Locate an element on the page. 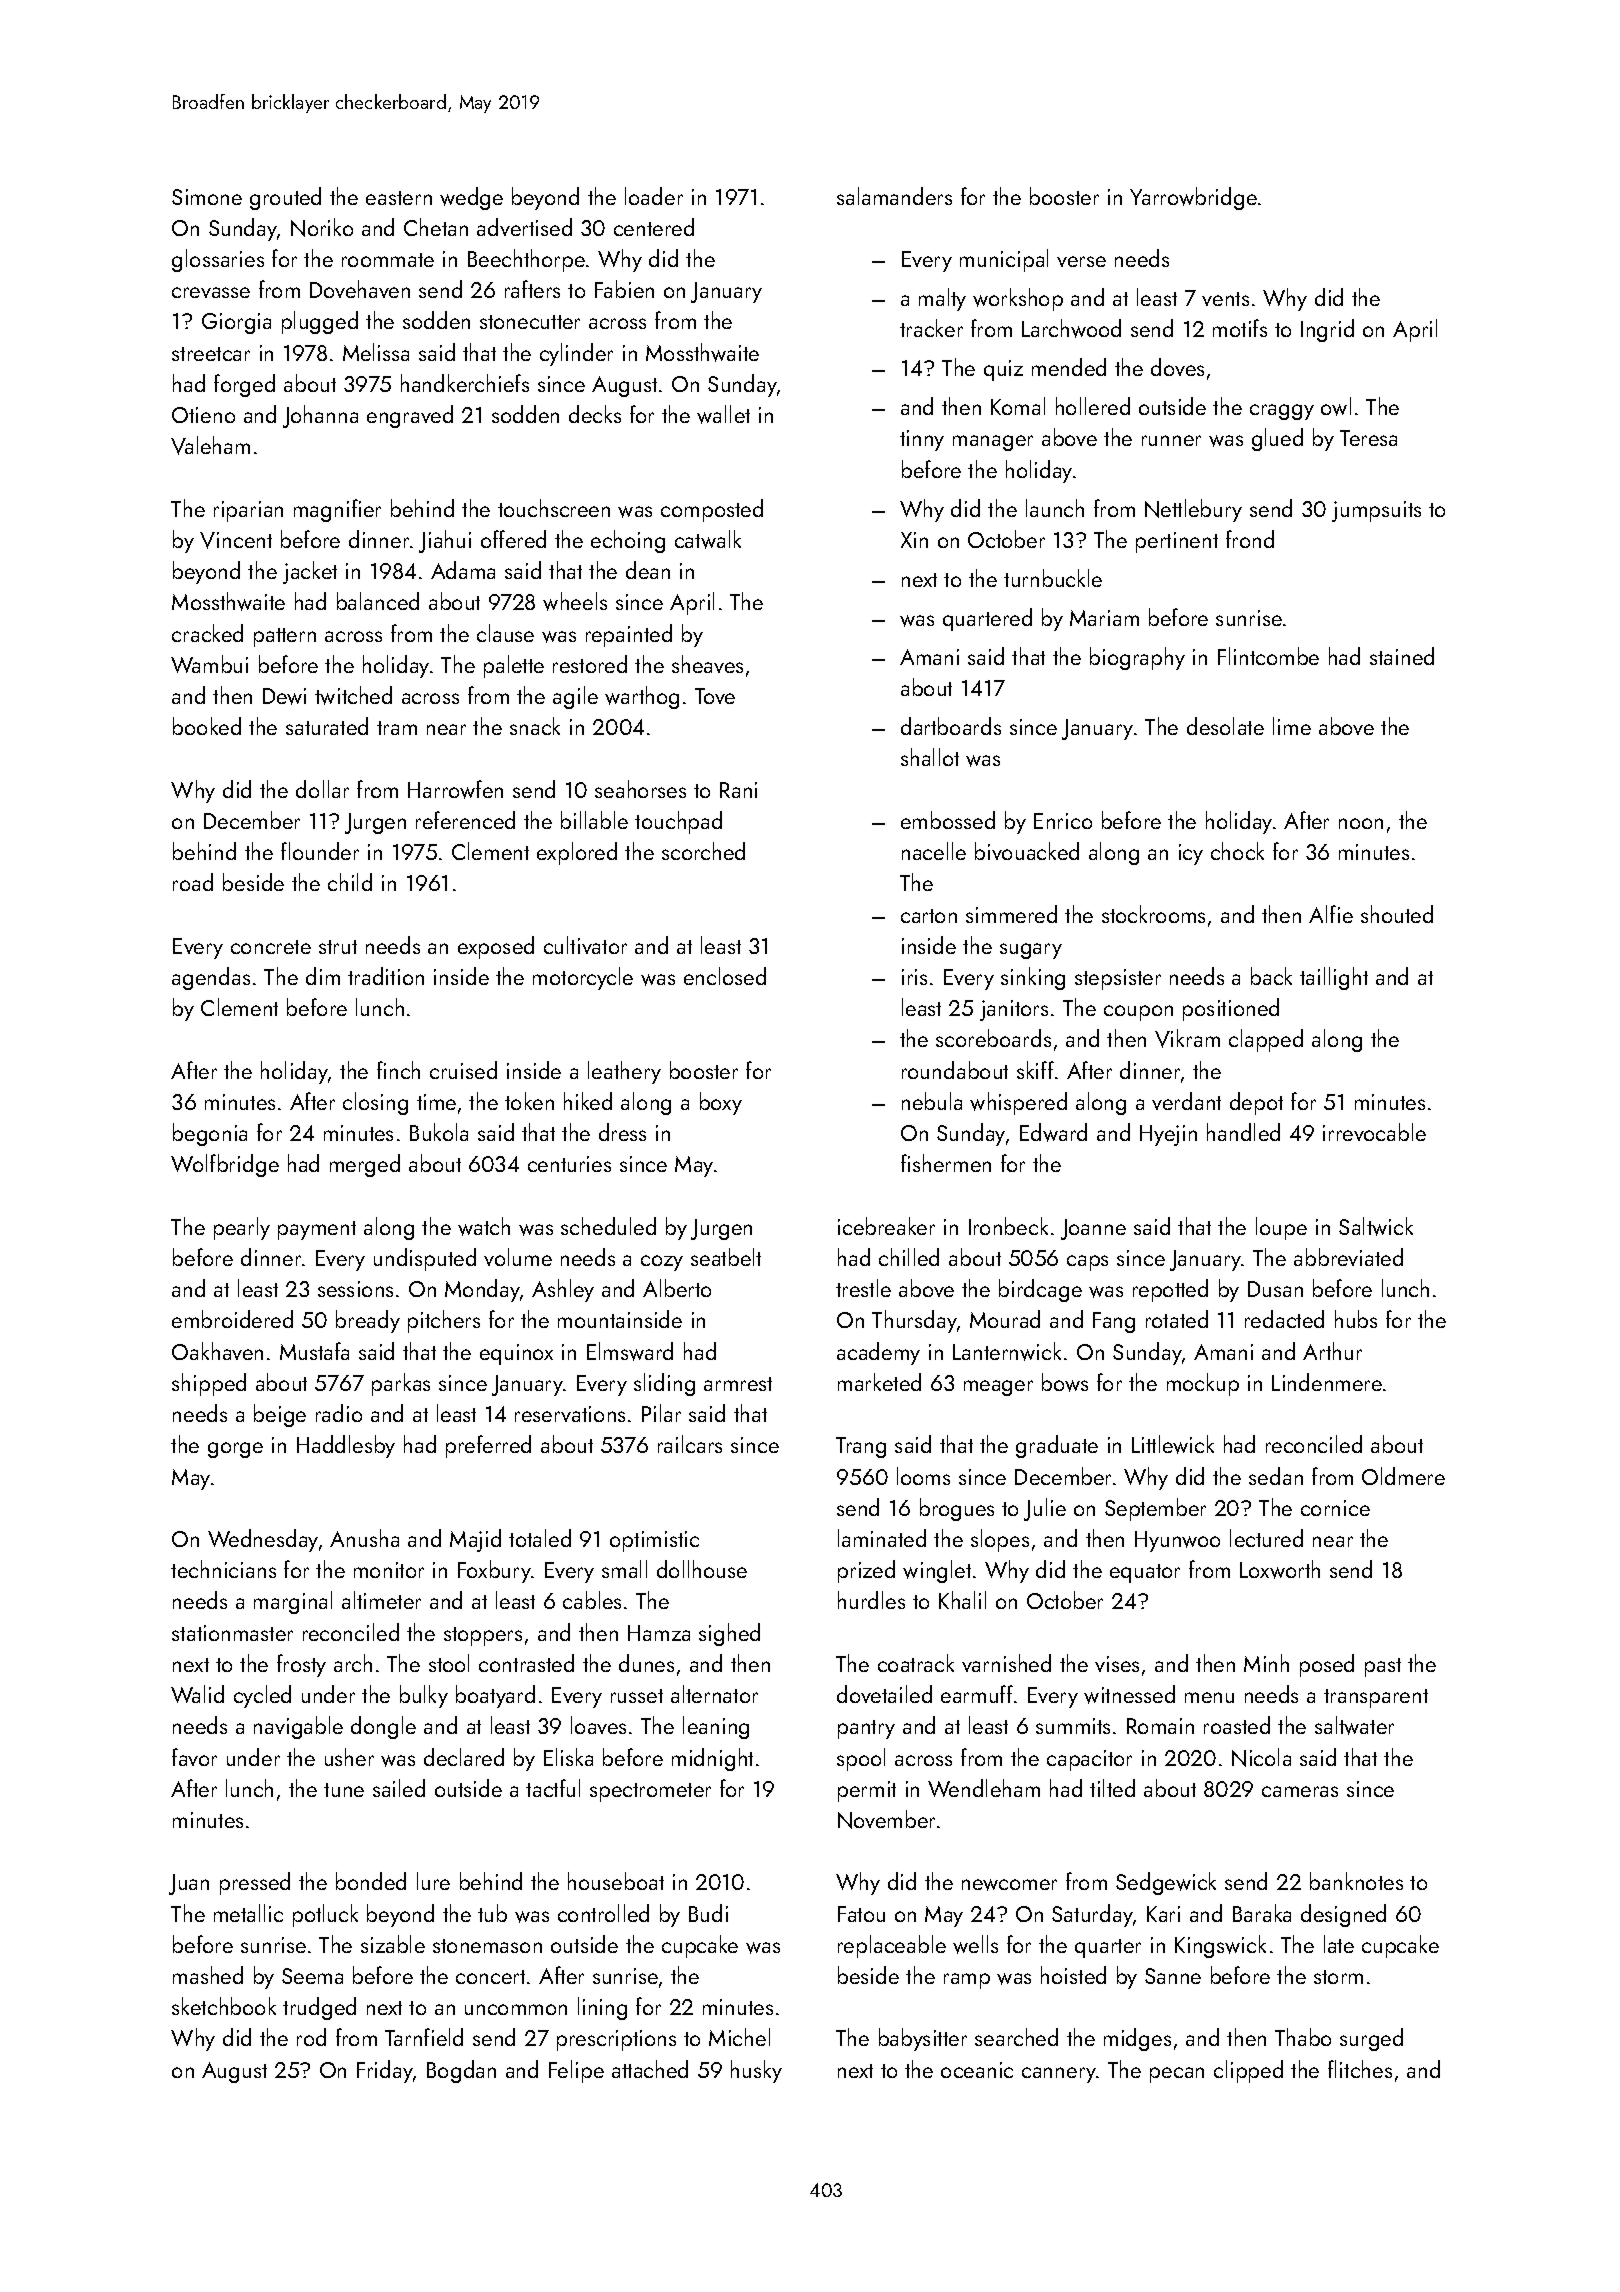 The height and width of the document is (2292, 1620). frond is located at coordinates (1250, 539).
